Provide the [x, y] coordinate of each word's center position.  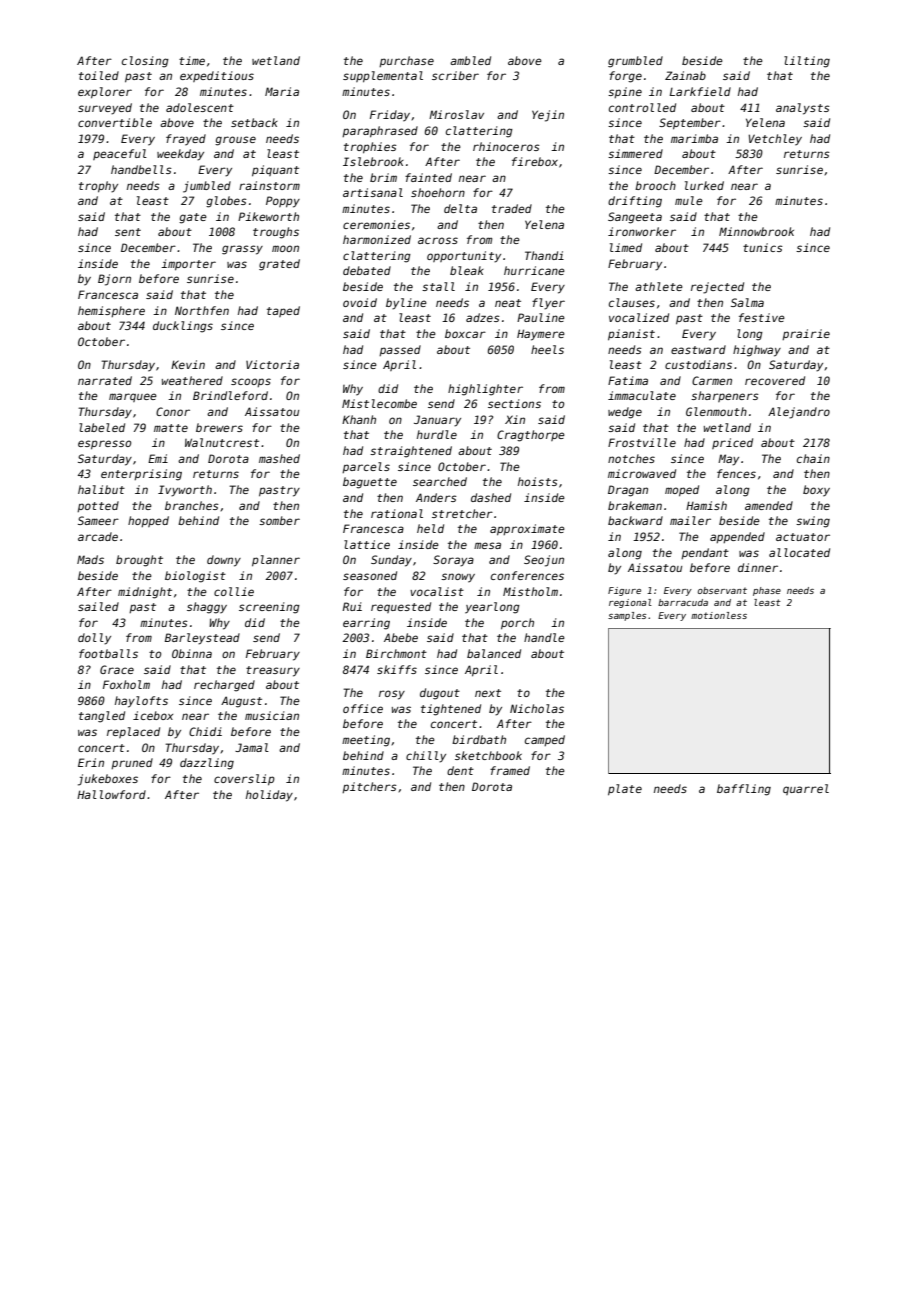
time [192, 60]
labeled [102, 427]
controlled [642, 107]
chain [813, 458]
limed [626, 247]
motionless [719, 615]
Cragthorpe [531, 436]
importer [188, 265]
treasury [273, 671]
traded [512, 208]
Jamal [252, 747]
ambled [470, 60]
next [488, 693]
